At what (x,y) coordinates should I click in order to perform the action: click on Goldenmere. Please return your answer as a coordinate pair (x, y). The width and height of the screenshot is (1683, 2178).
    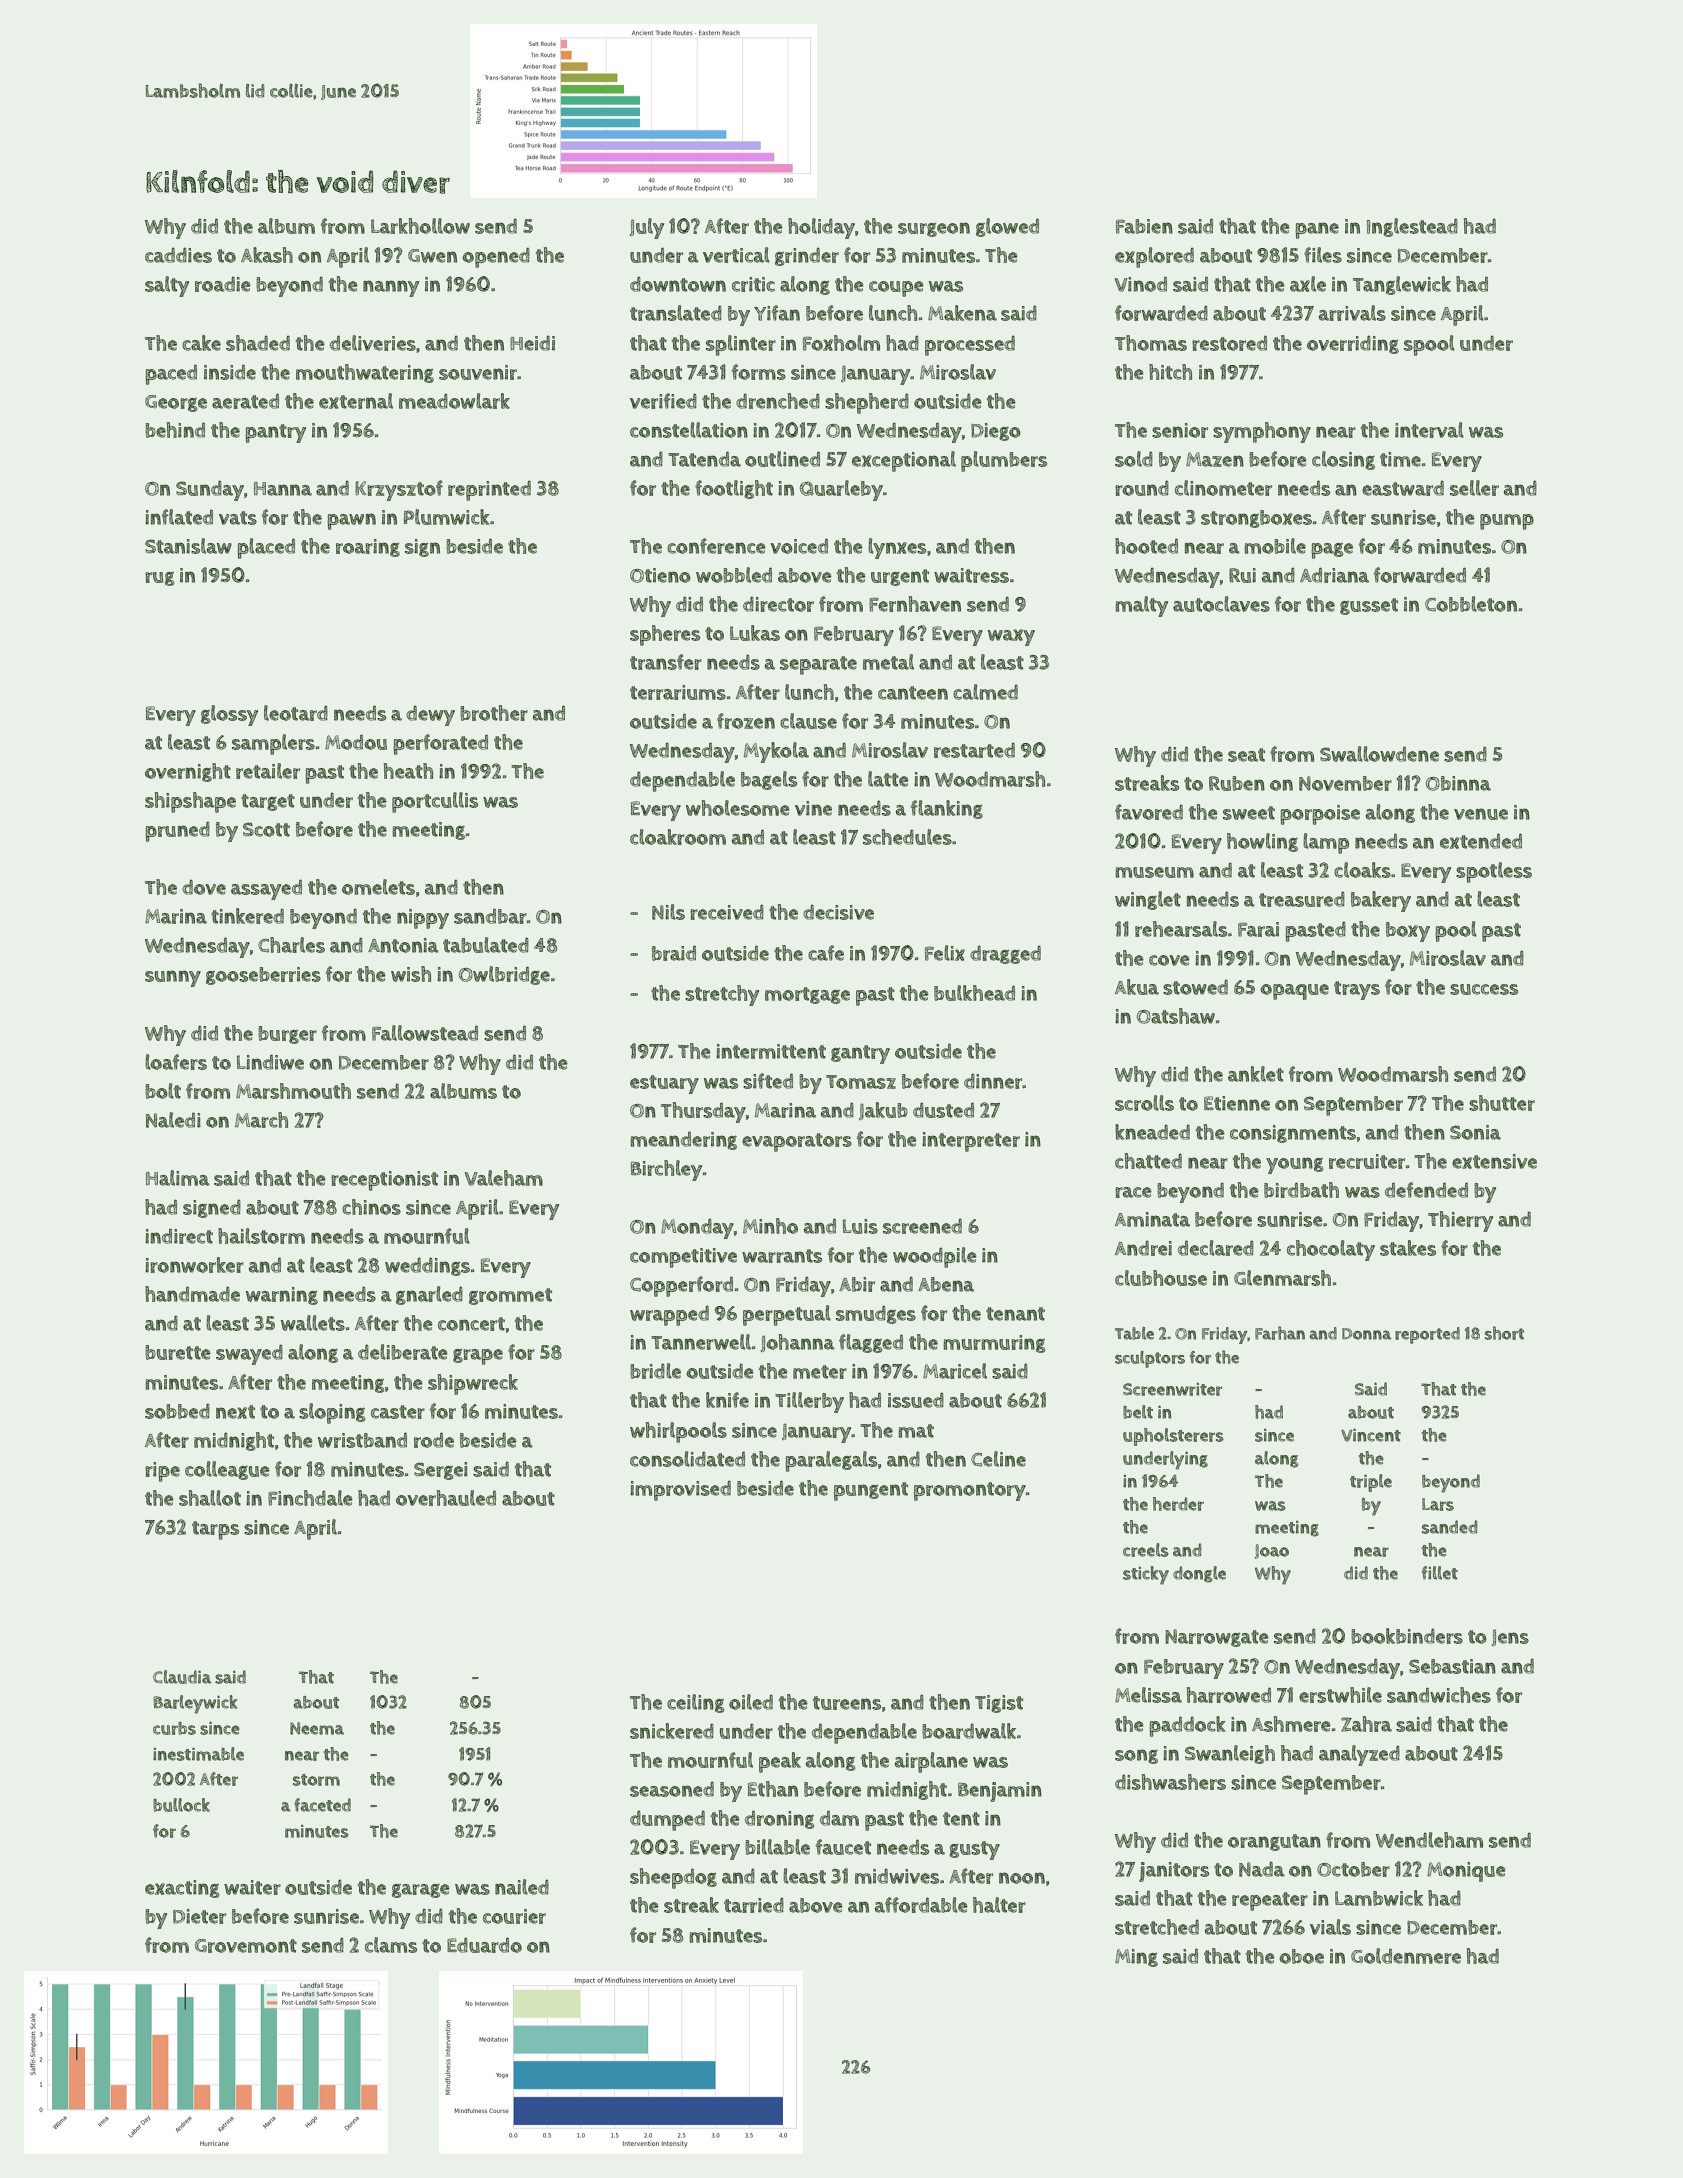
    Looking at the image, I should click on (1406, 1956).
